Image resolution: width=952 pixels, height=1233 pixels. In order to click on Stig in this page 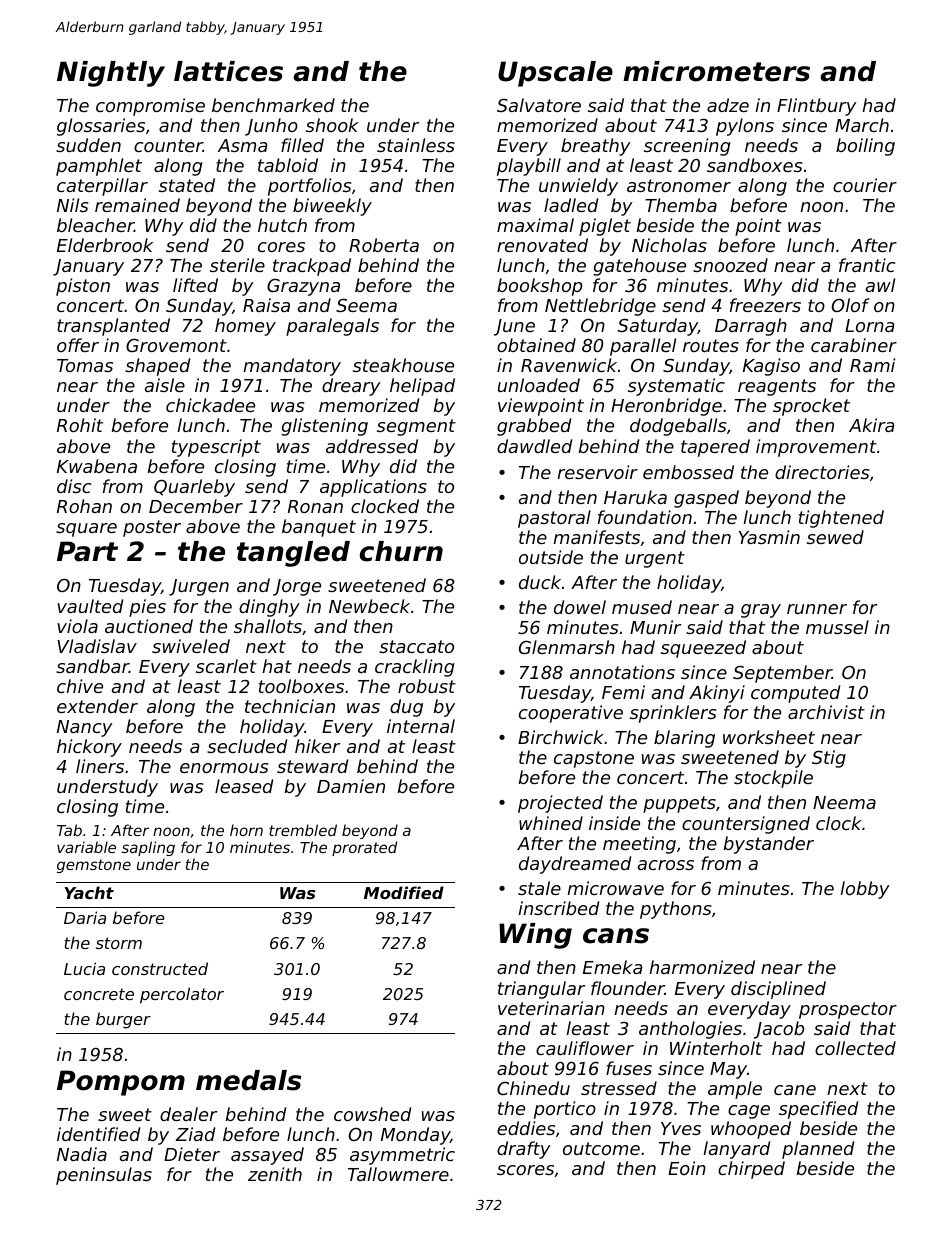, I will do `click(829, 759)`.
